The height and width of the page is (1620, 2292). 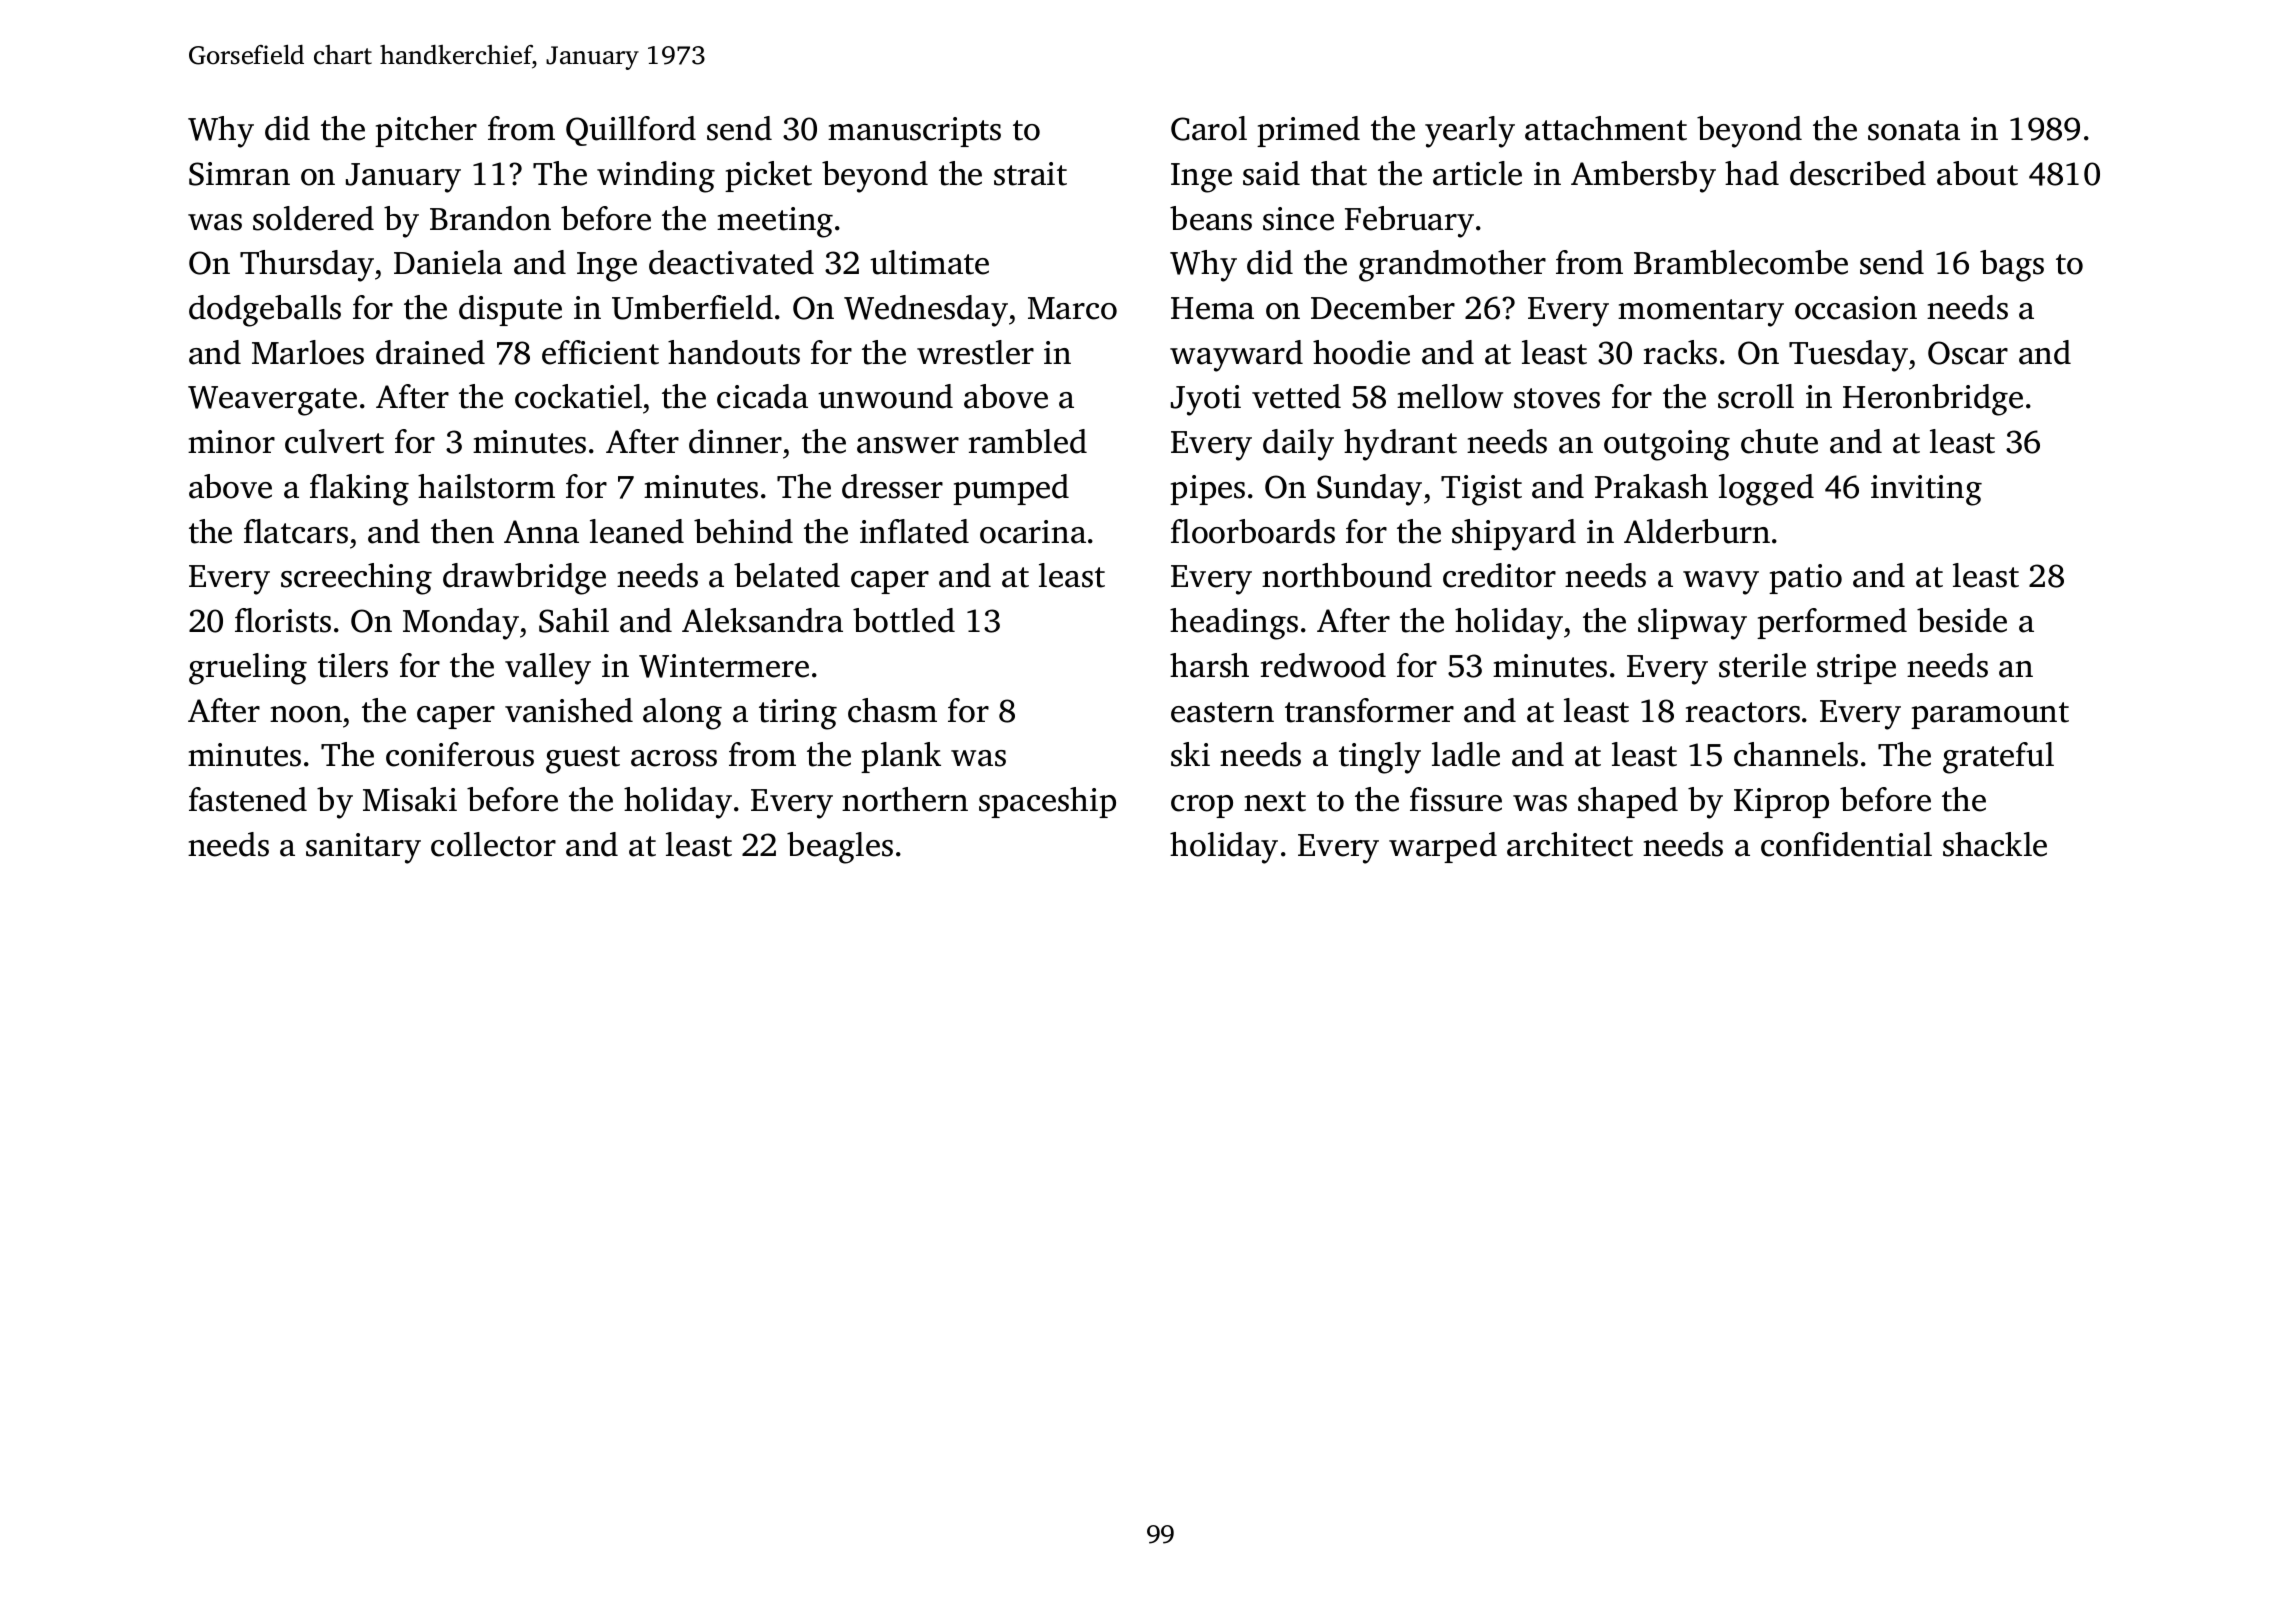 What do you see at coordinates (490, 218) in the page?
I see `Brandon` at bounding box center [490, 218].
